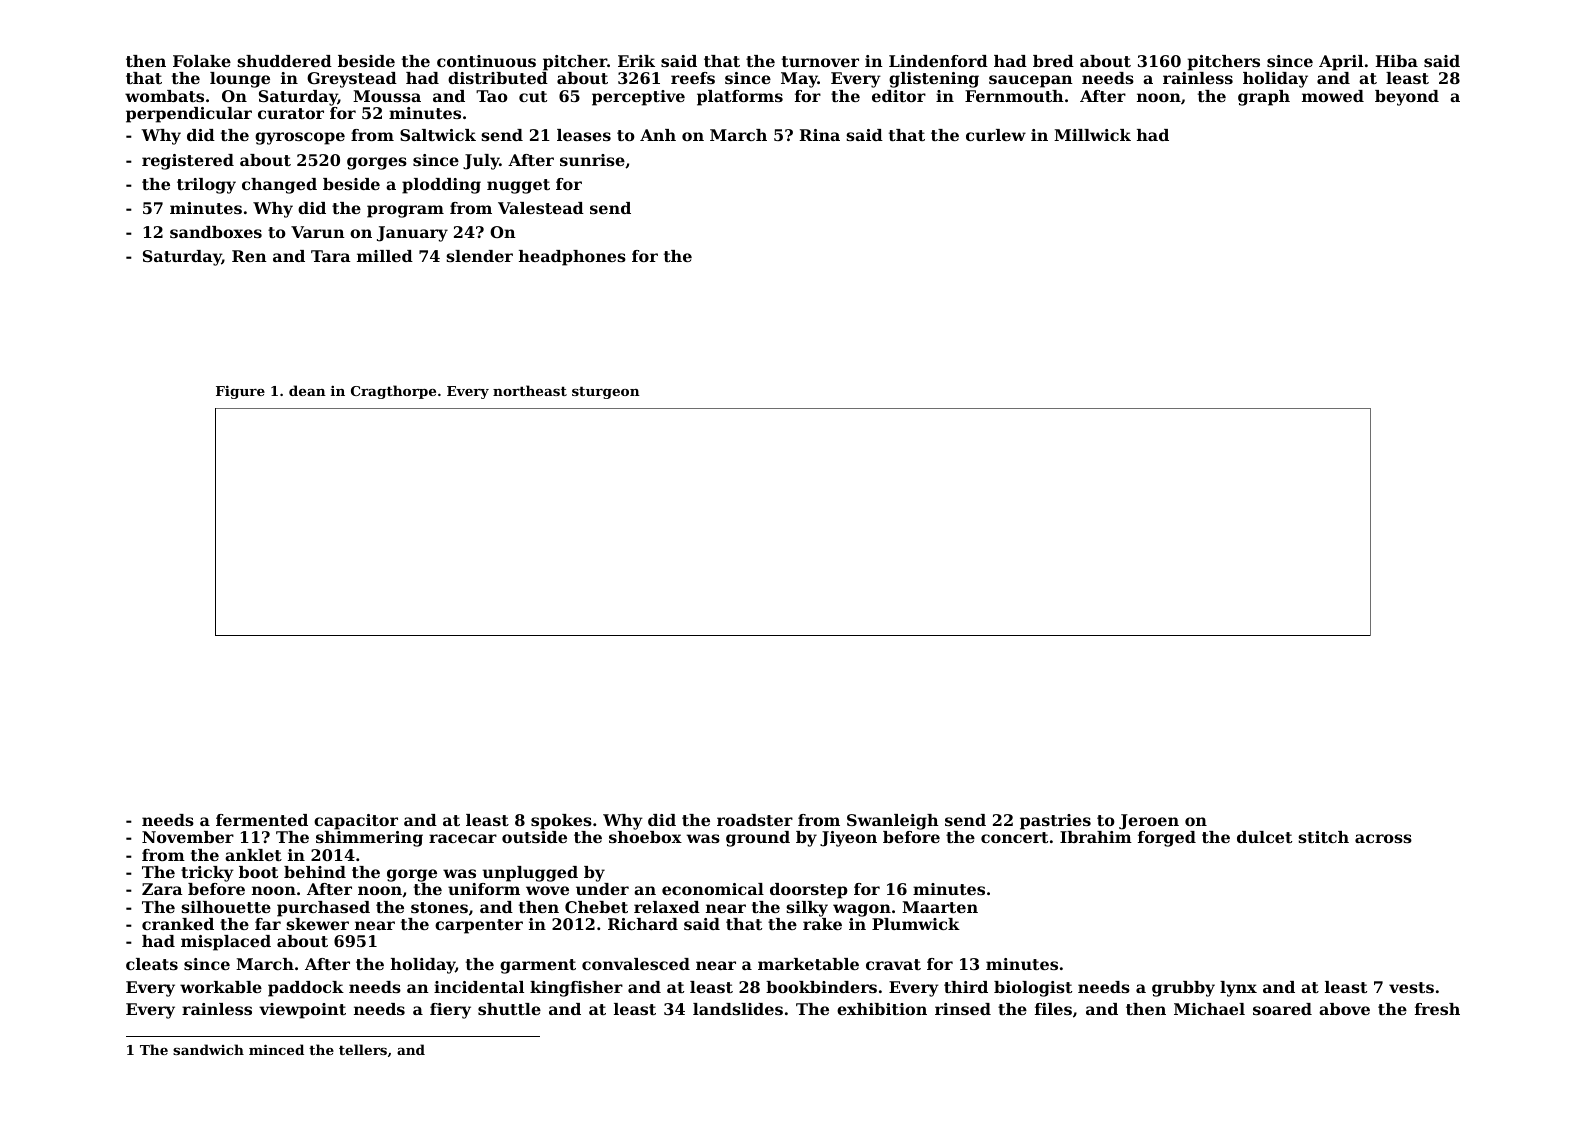 This image has width=1586, height=1122. I want to click on shuddered, so click(284, 61).
